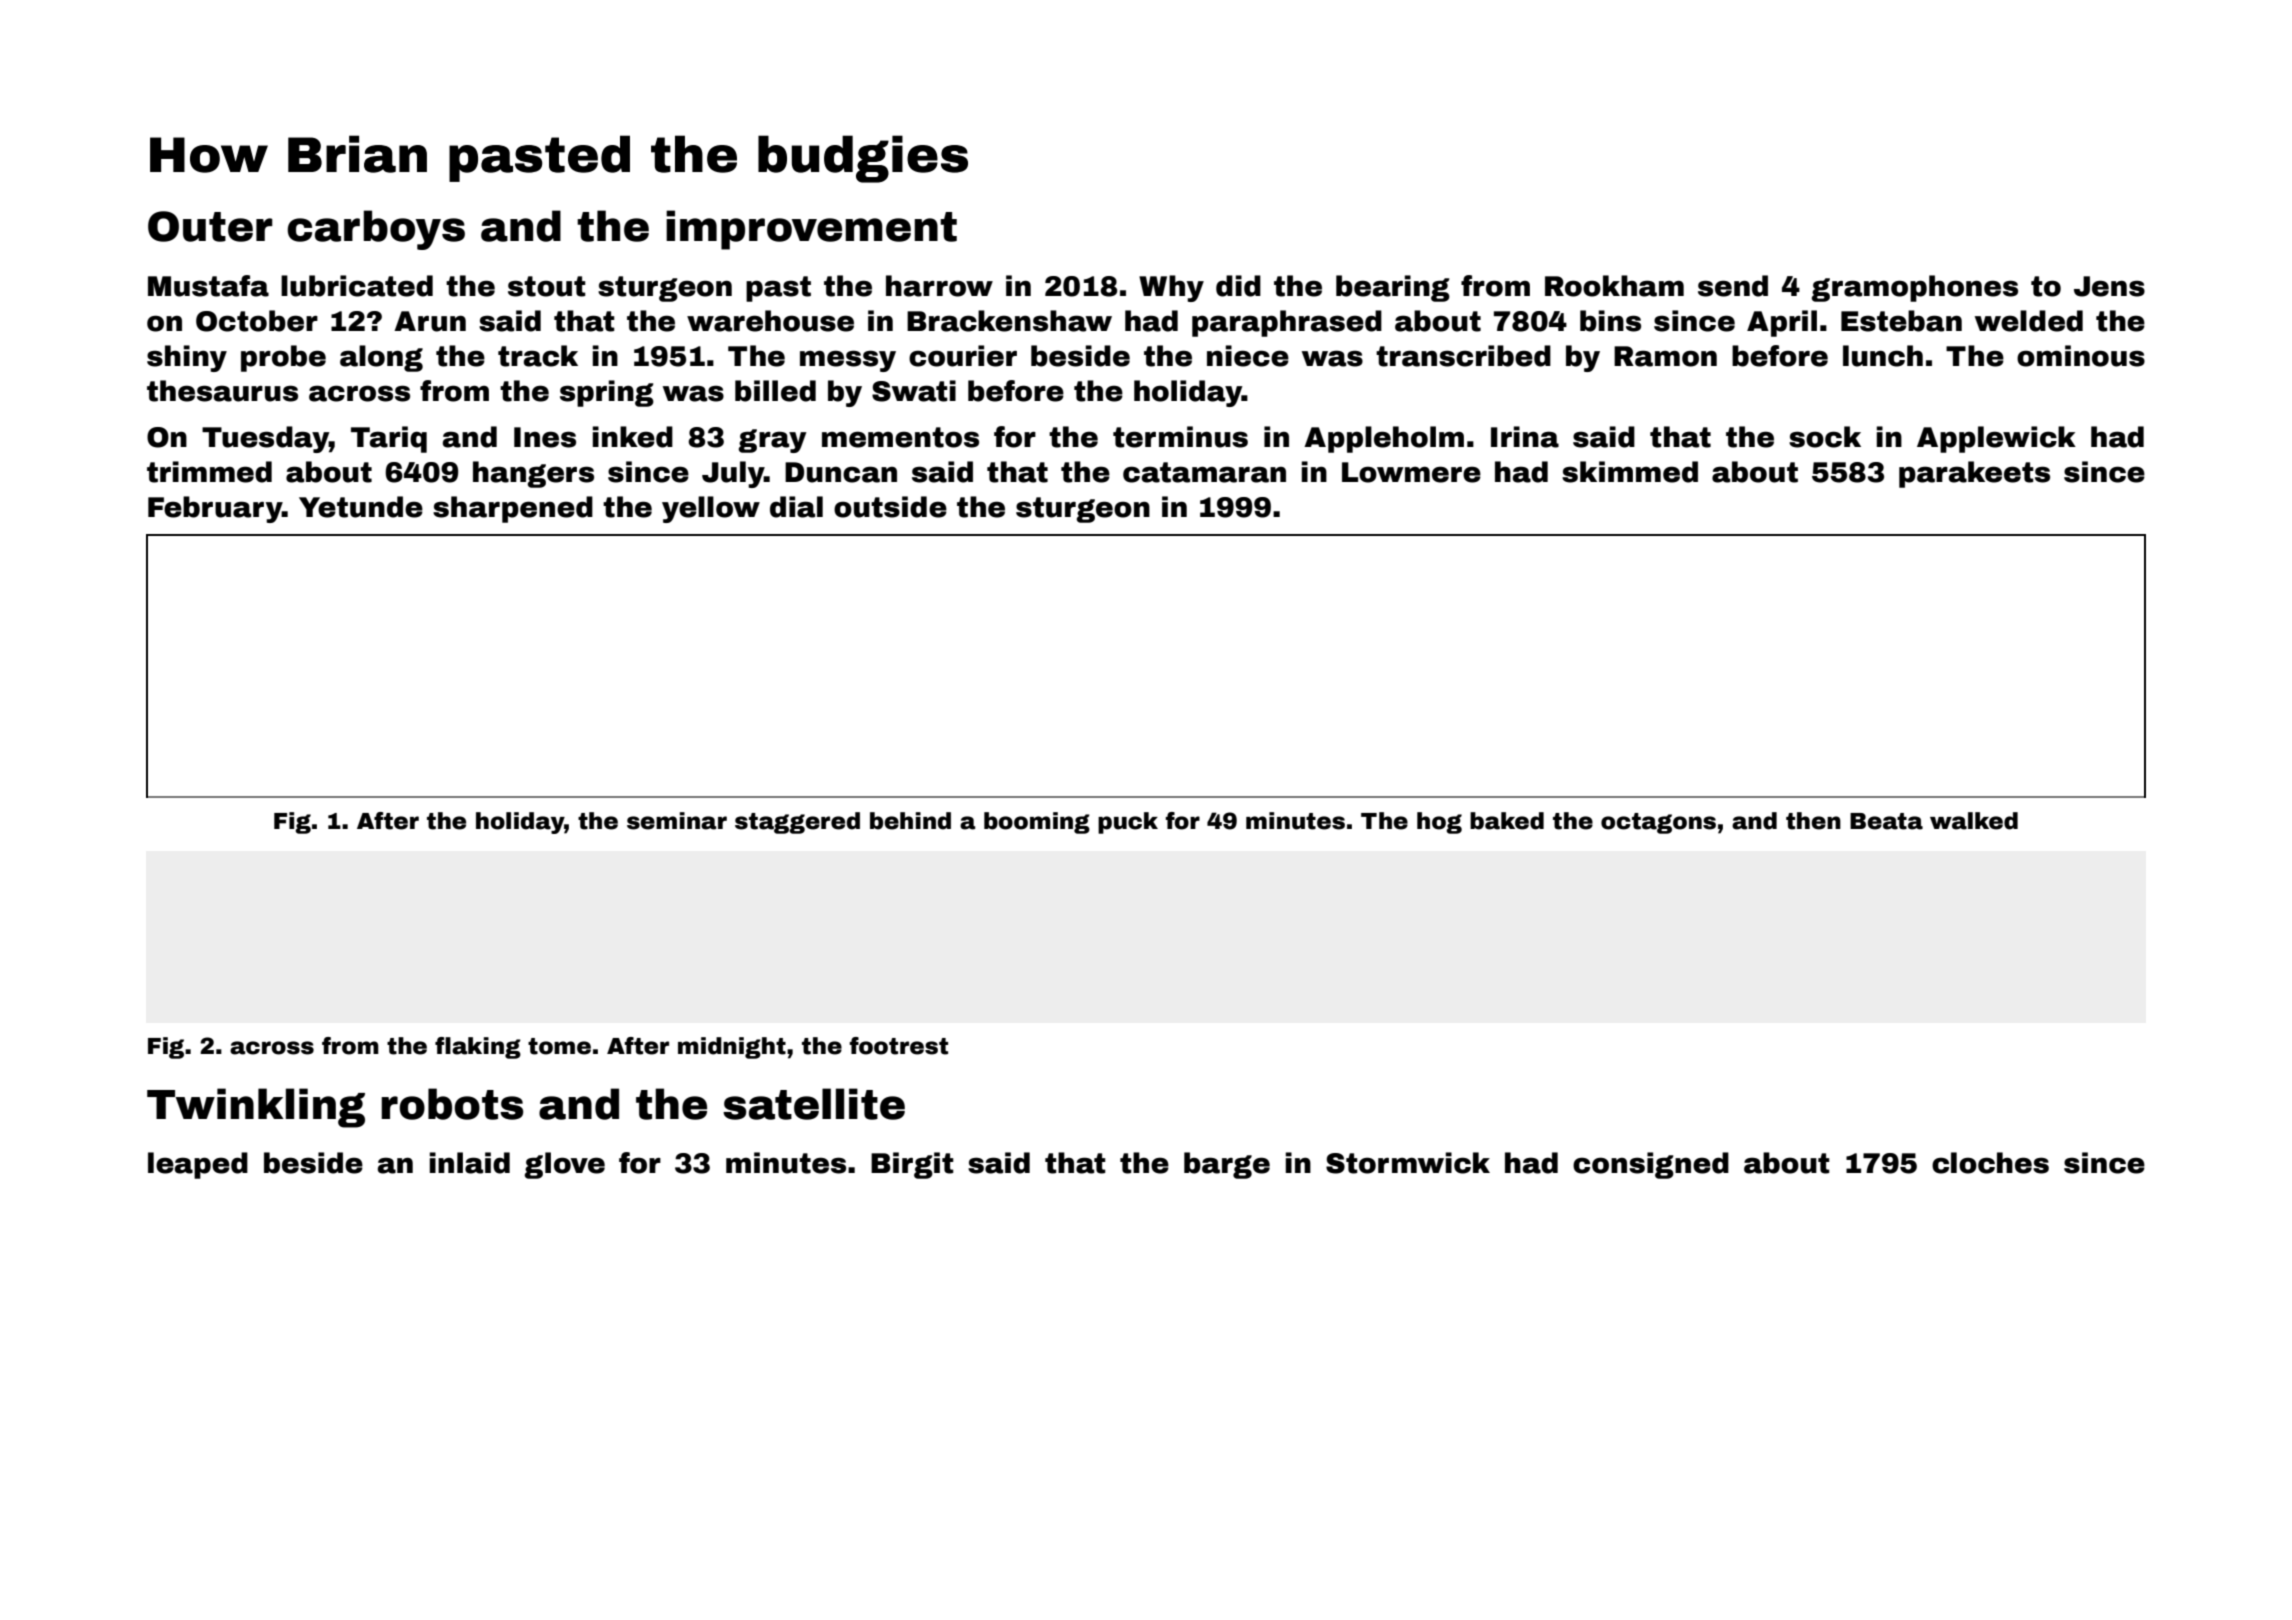  What do you see at coordinates (1393, 288) in the page?
I see `bearing` at bounding box center [1393, 288].
